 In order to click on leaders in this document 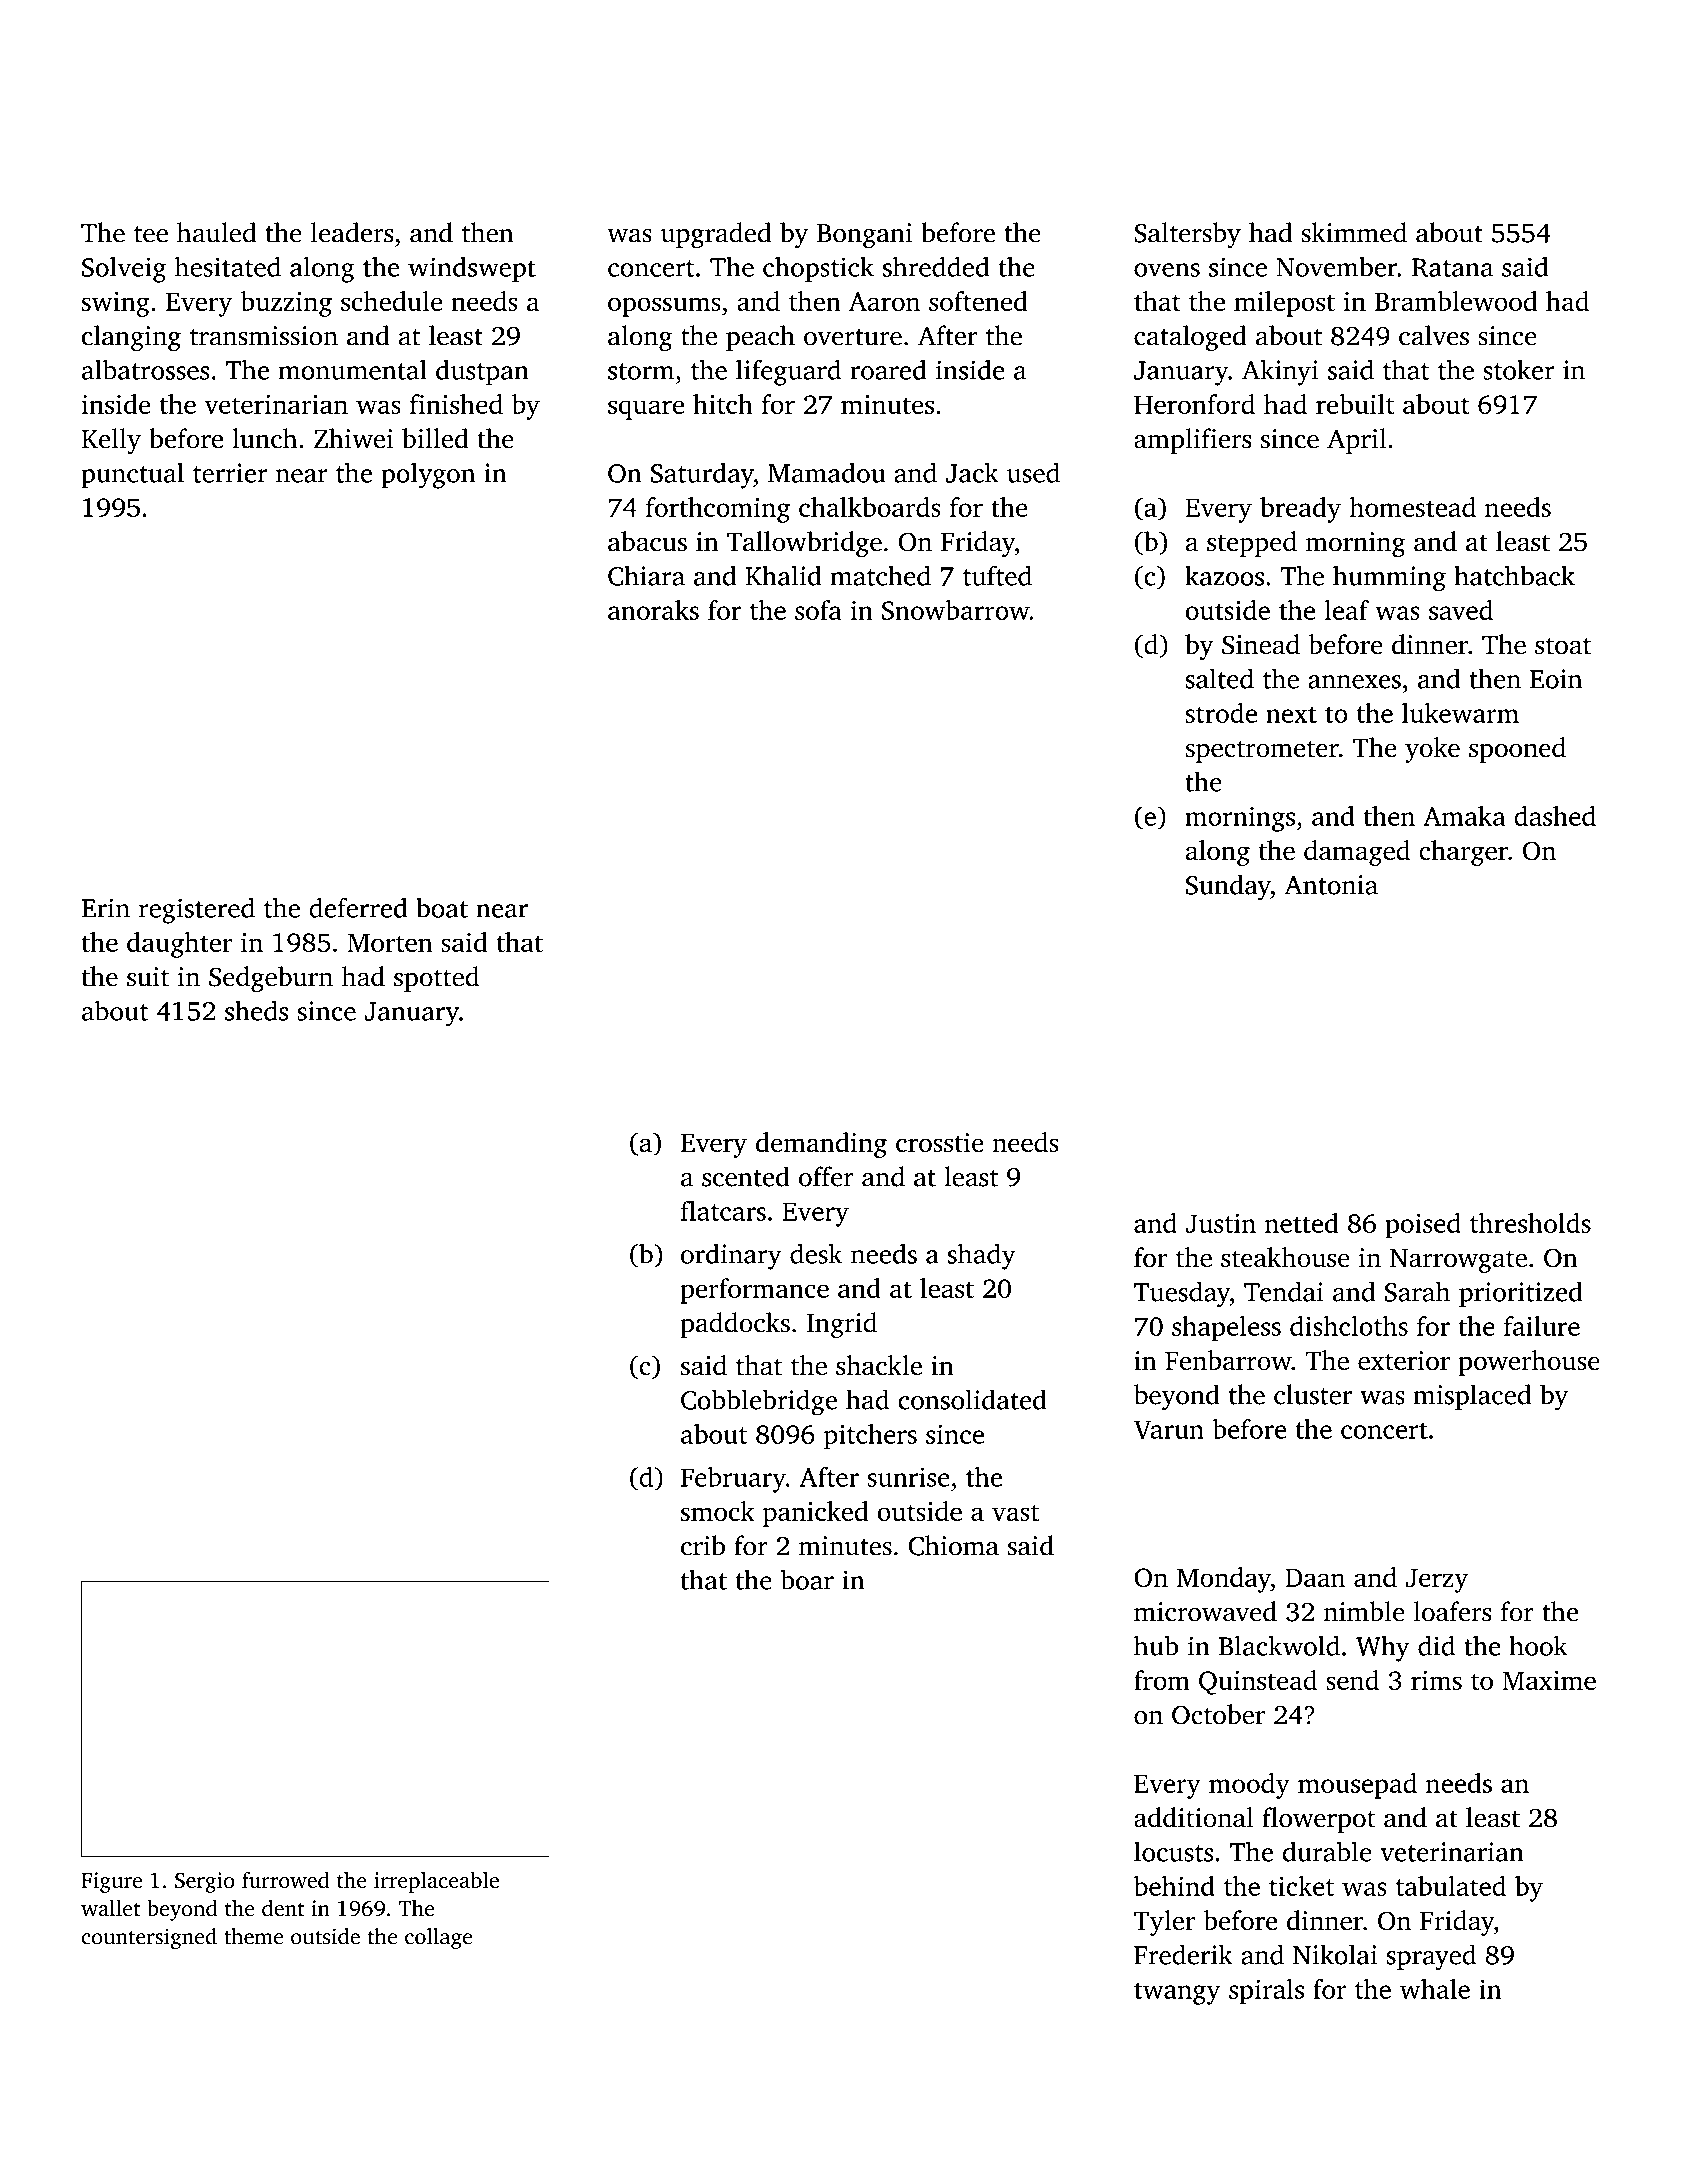, I will do `click(352, 232)`.
